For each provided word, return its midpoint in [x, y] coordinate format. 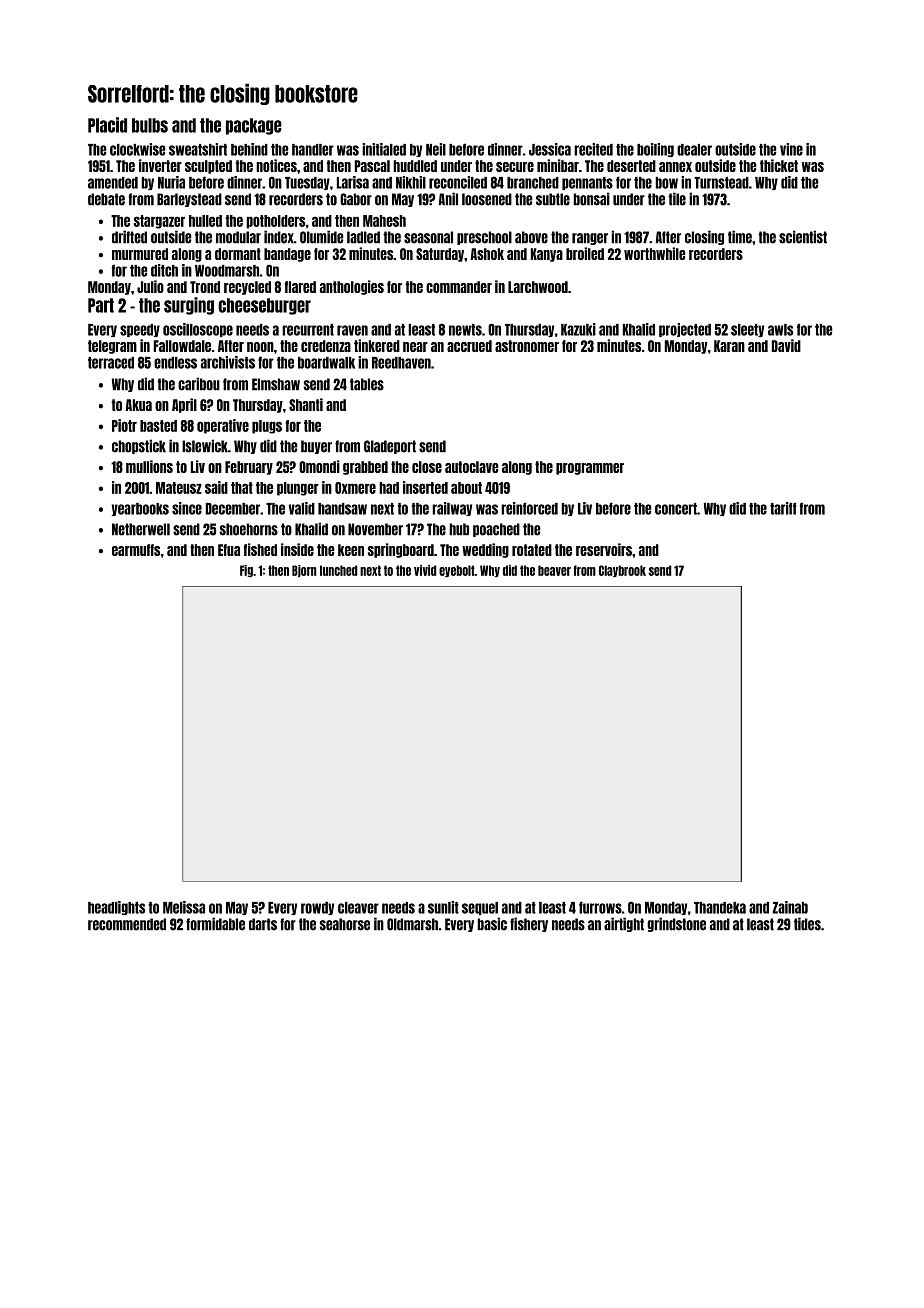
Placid [107, 125]
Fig [246, 571]
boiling [655, 150]
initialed [384, 149]
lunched [339, 570]
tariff [783, 508]
